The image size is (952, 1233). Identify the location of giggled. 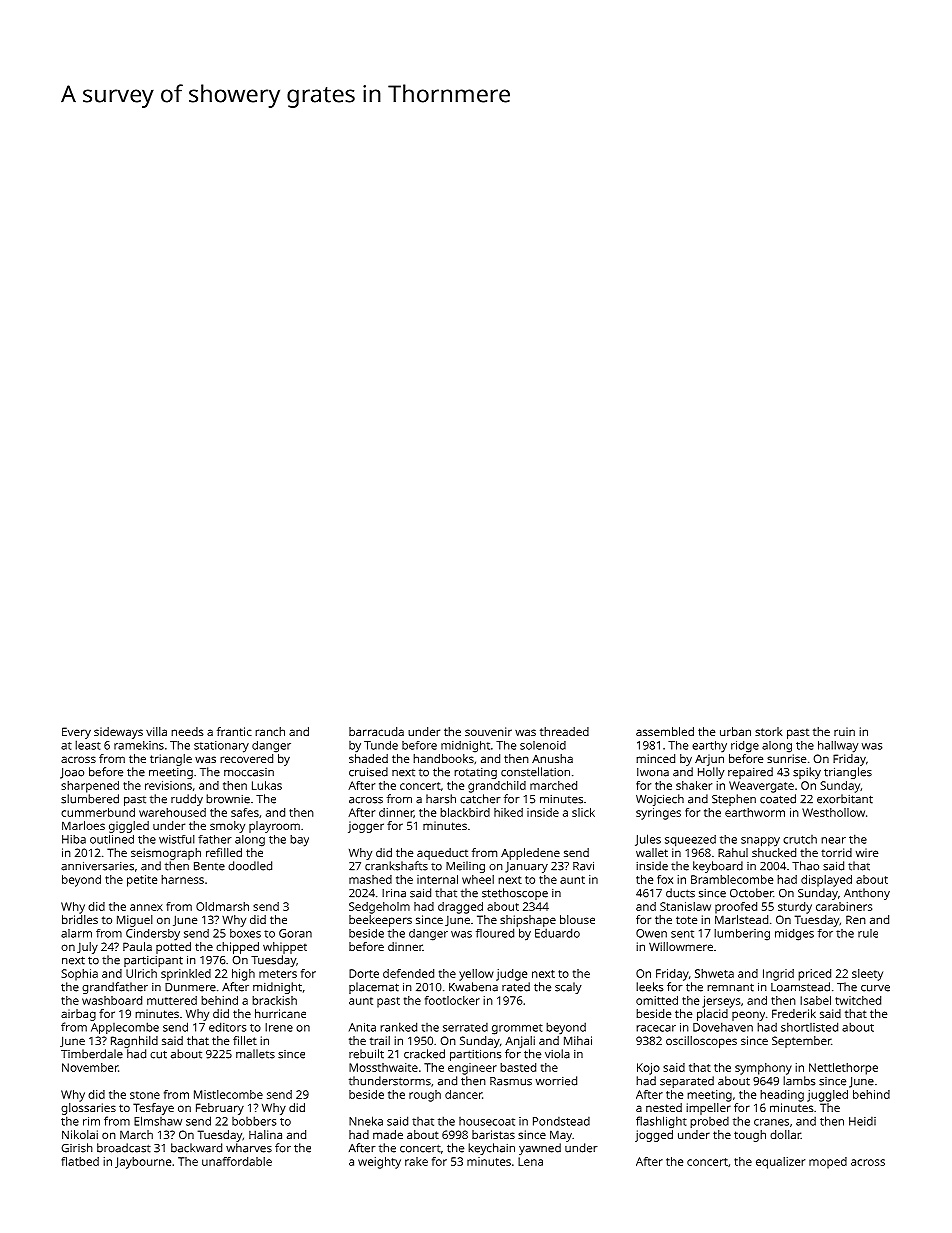
(129, 827).
